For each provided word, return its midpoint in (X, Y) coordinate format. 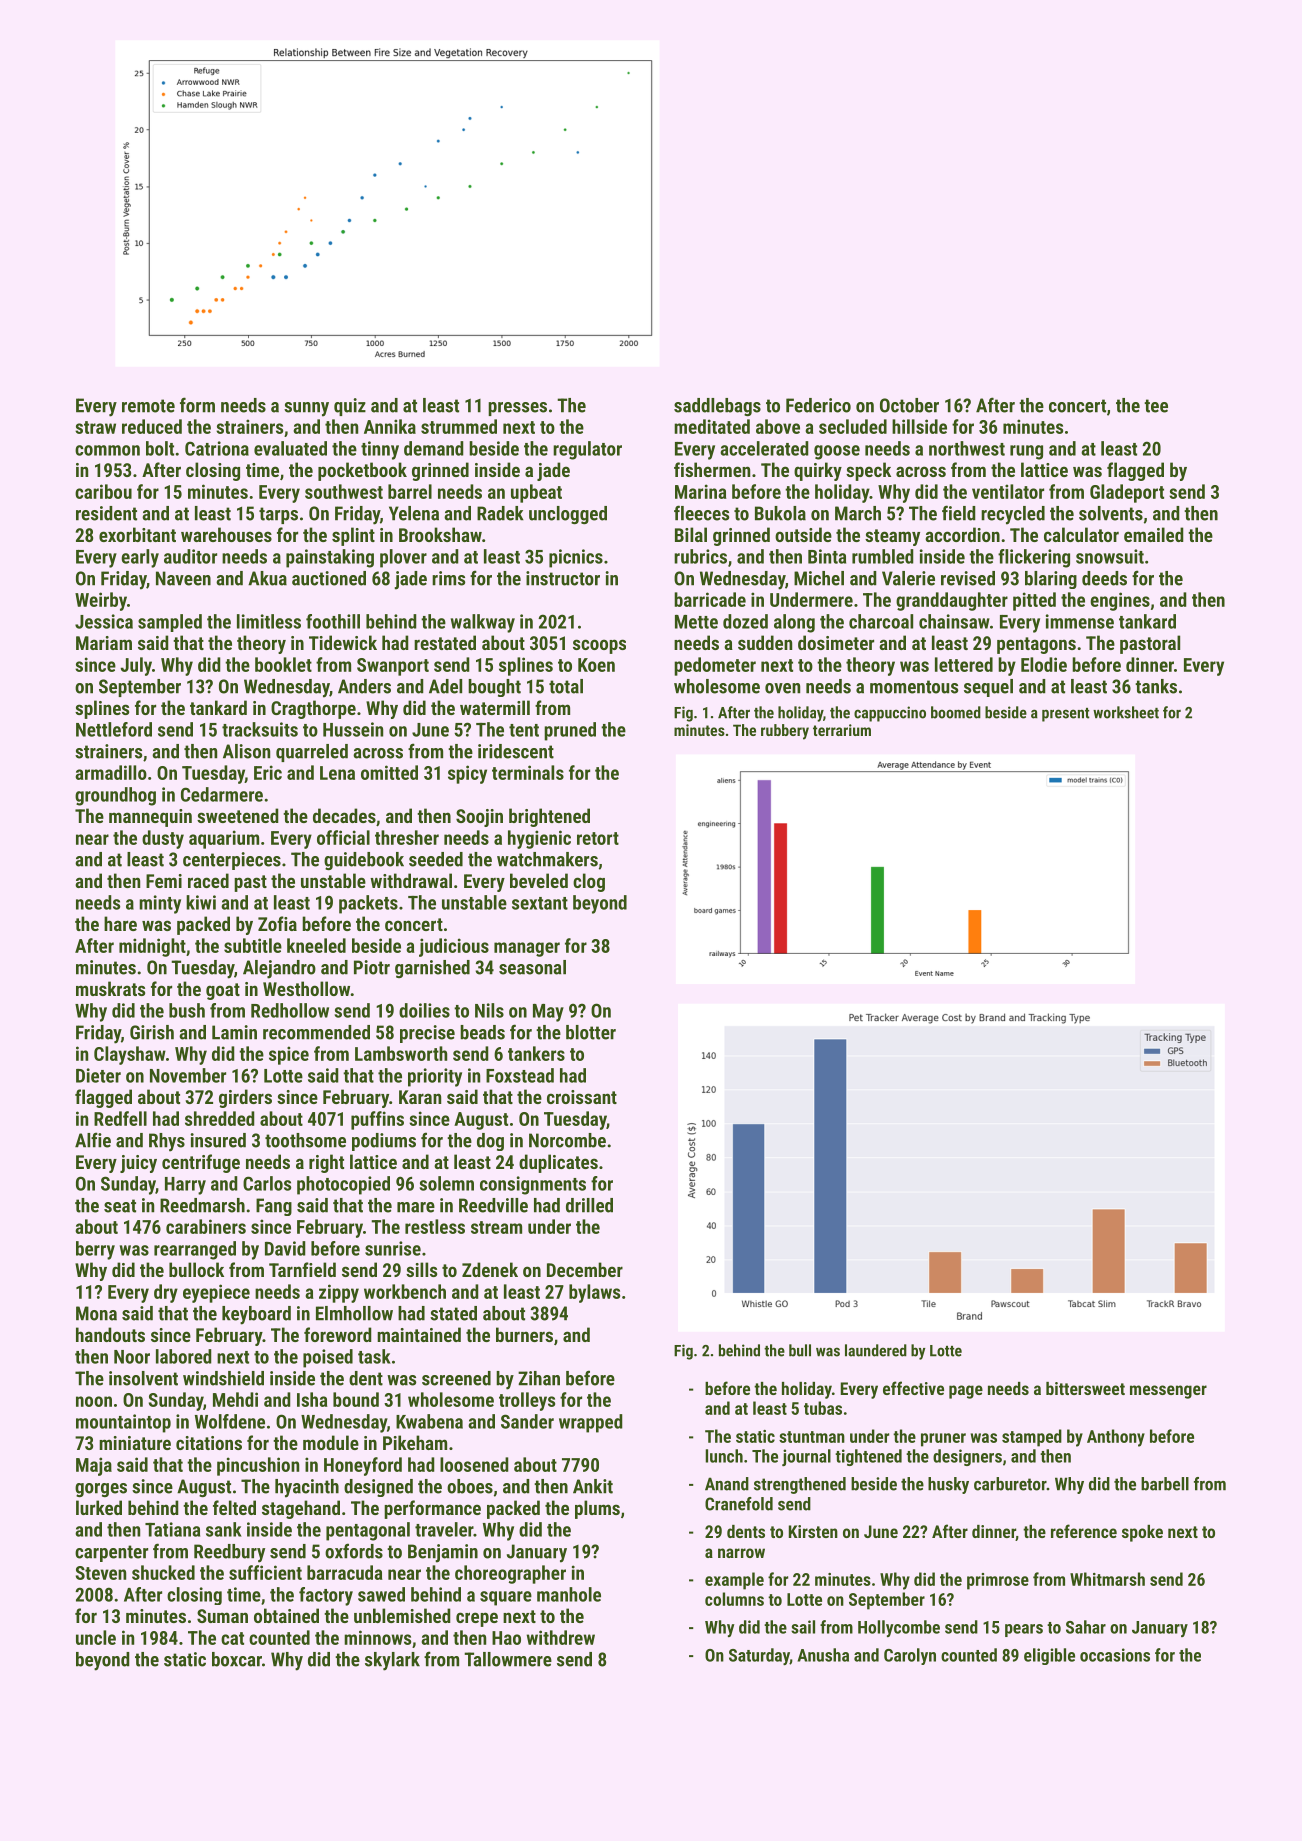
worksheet (1126, 712)
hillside (919, 426)
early (140, 558)
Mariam (104, 643)
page (966, 1392)
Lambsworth (401, 1053)
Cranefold (739, 1504)
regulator (587, 450)
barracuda (345, 1572)
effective (913, 1388)
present (1066, 715)
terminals (528, 772)
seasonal (532, 967)
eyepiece (216, 1293)
